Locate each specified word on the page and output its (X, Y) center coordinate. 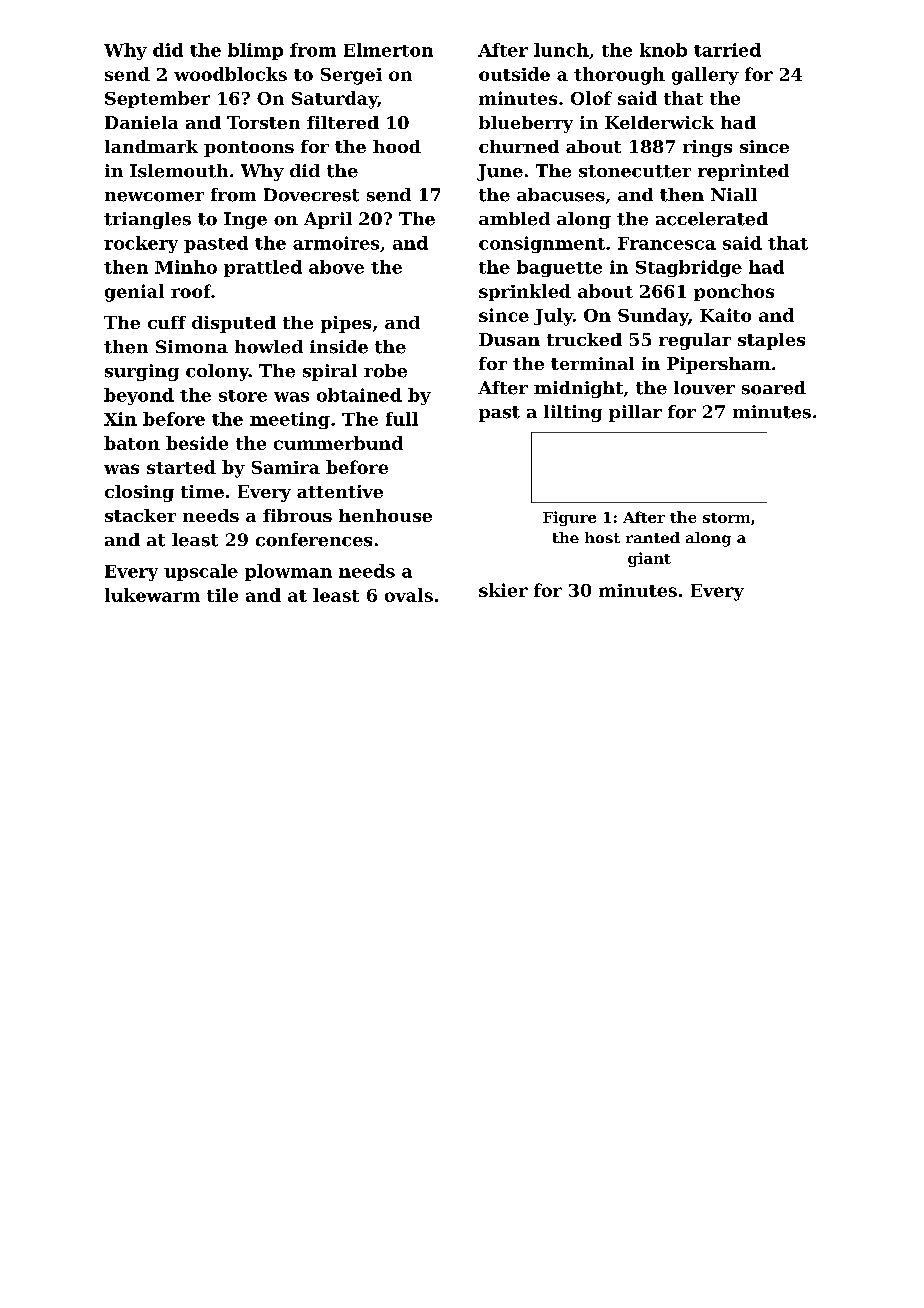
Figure (569, 518)
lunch (561, 50)
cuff (167, 322)
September (157, 99)
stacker (140, 515)
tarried (727, 50)
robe (385, 371)
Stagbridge (689, 268)
